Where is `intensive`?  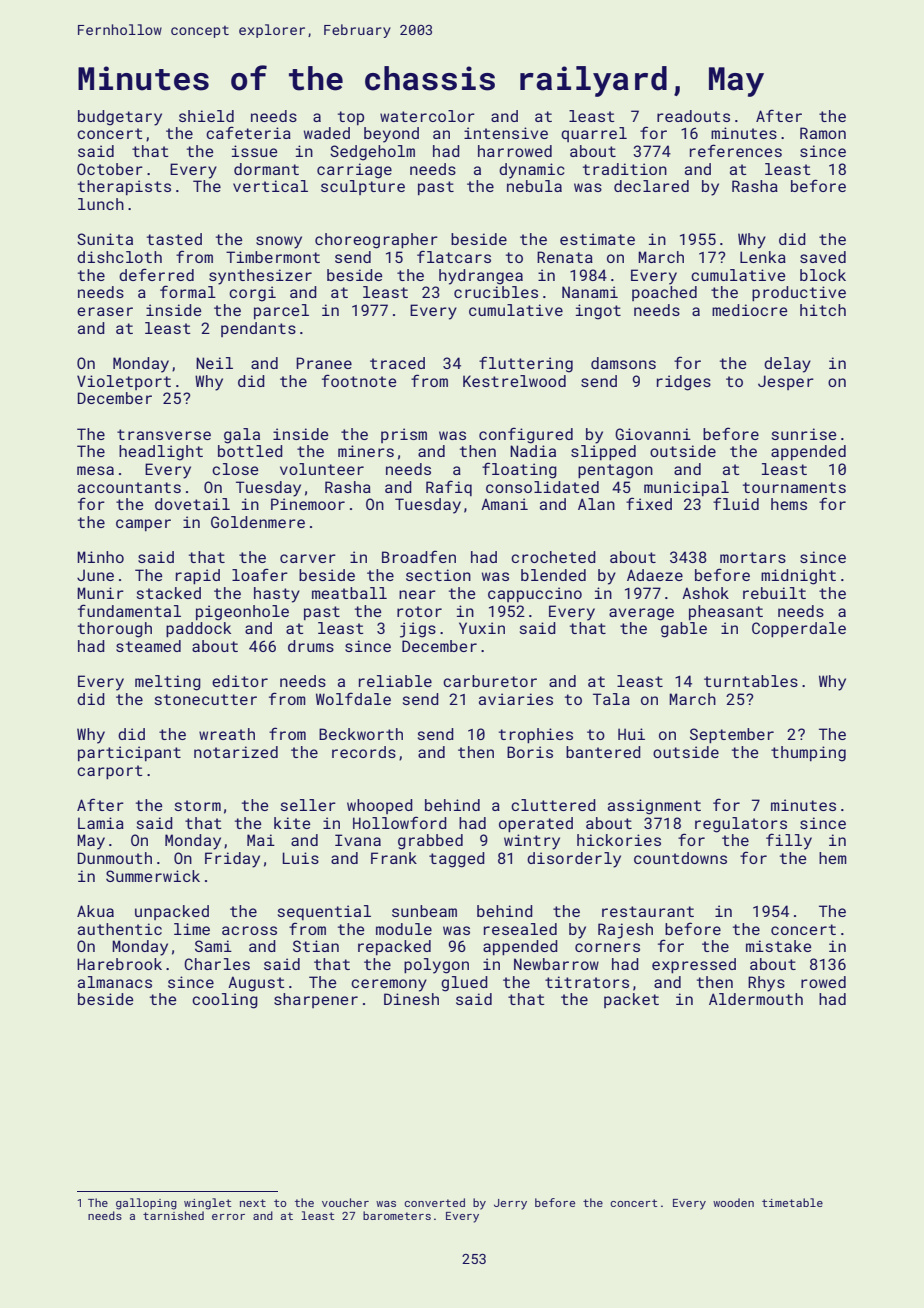
intensive is located at coordinates (506, 133).
